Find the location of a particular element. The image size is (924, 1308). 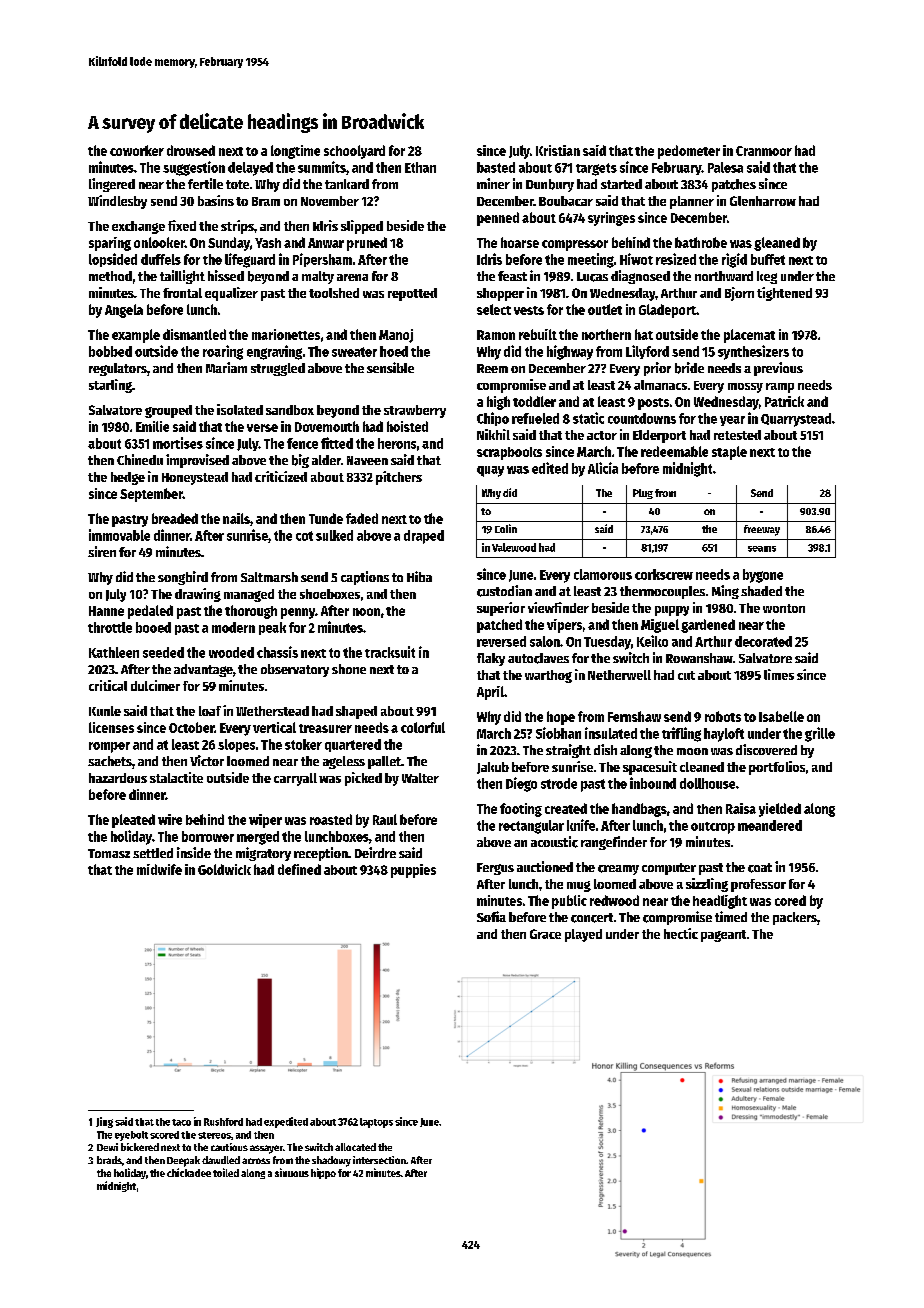

Grace is located at coordinates (545, 934).
